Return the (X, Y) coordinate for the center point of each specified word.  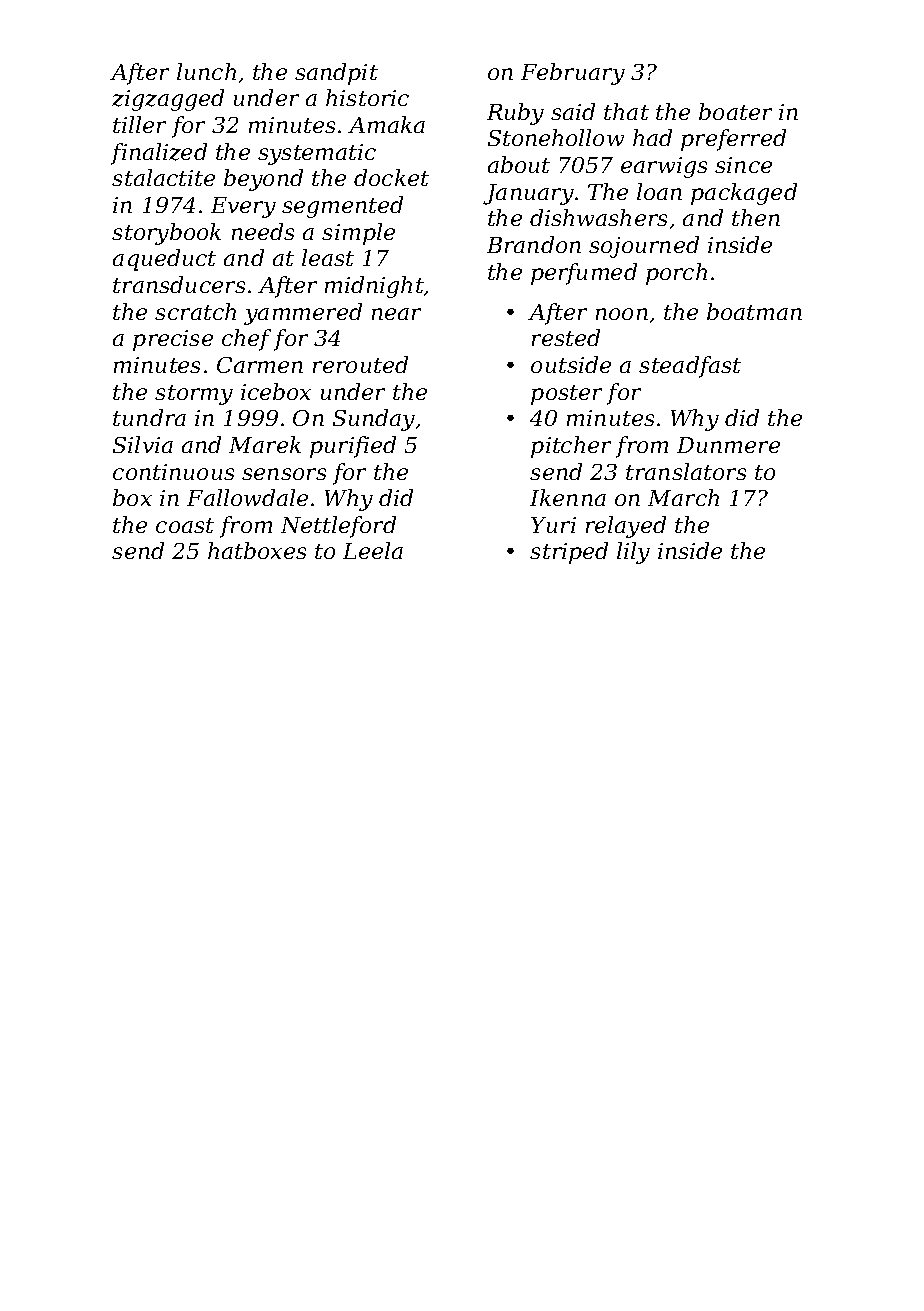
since (743, 165)
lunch (206, 71)
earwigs (664, 167)
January (528, 194)
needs (263, 231)
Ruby (515, 114)
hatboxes (257, 550)
